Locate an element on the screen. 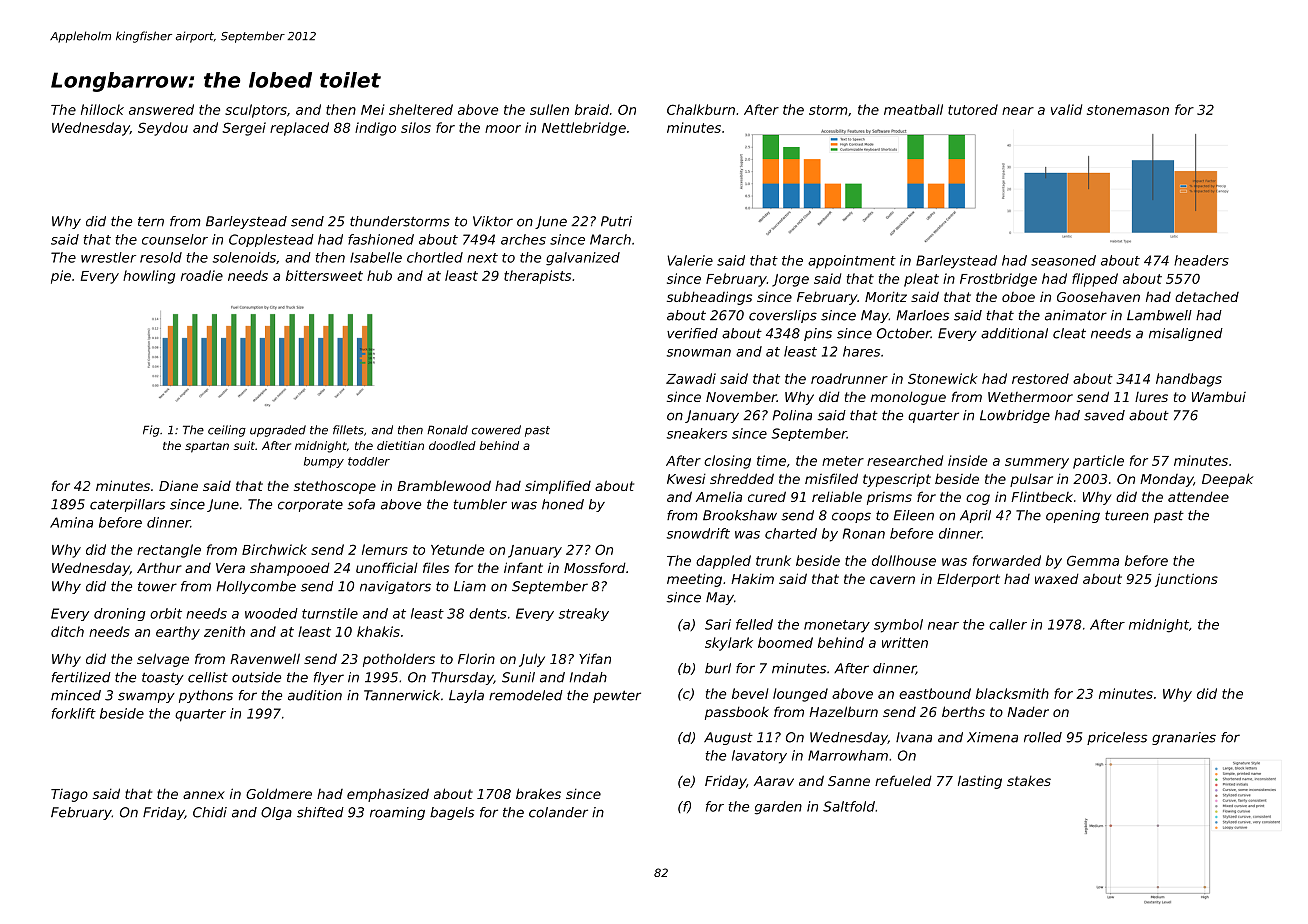  tern is located at coordinates (151, 222).
